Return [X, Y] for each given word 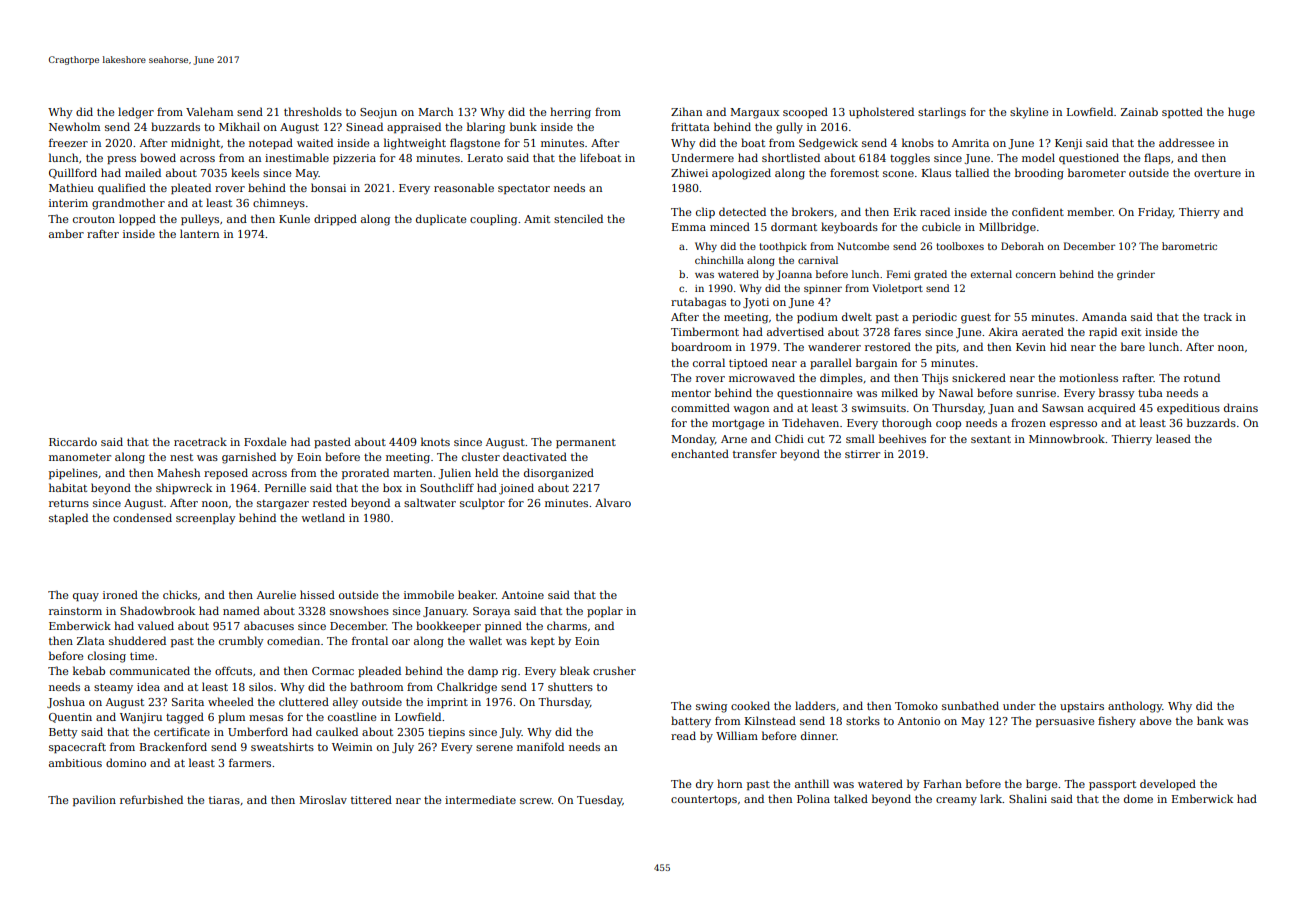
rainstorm [75, 611]
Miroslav [323, 799]
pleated [191, 188]
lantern [199, 233]
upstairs [1082, 707]
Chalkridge [467, 688]
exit [1131, 332]
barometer [1097, 172]
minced [730, 226]
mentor [691, 393]
